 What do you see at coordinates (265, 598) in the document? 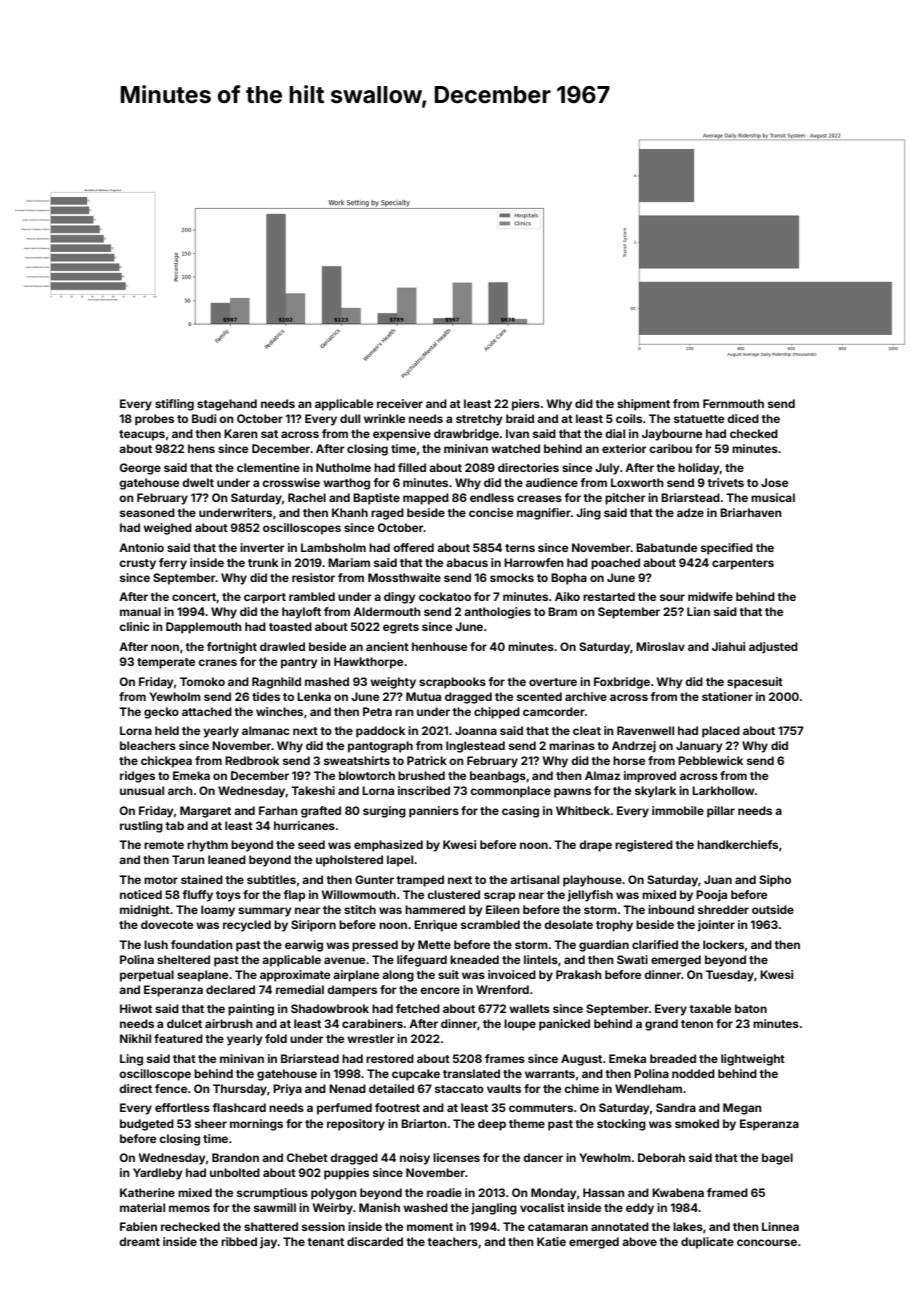
I see `carport` at bounding box center [265, 598].
